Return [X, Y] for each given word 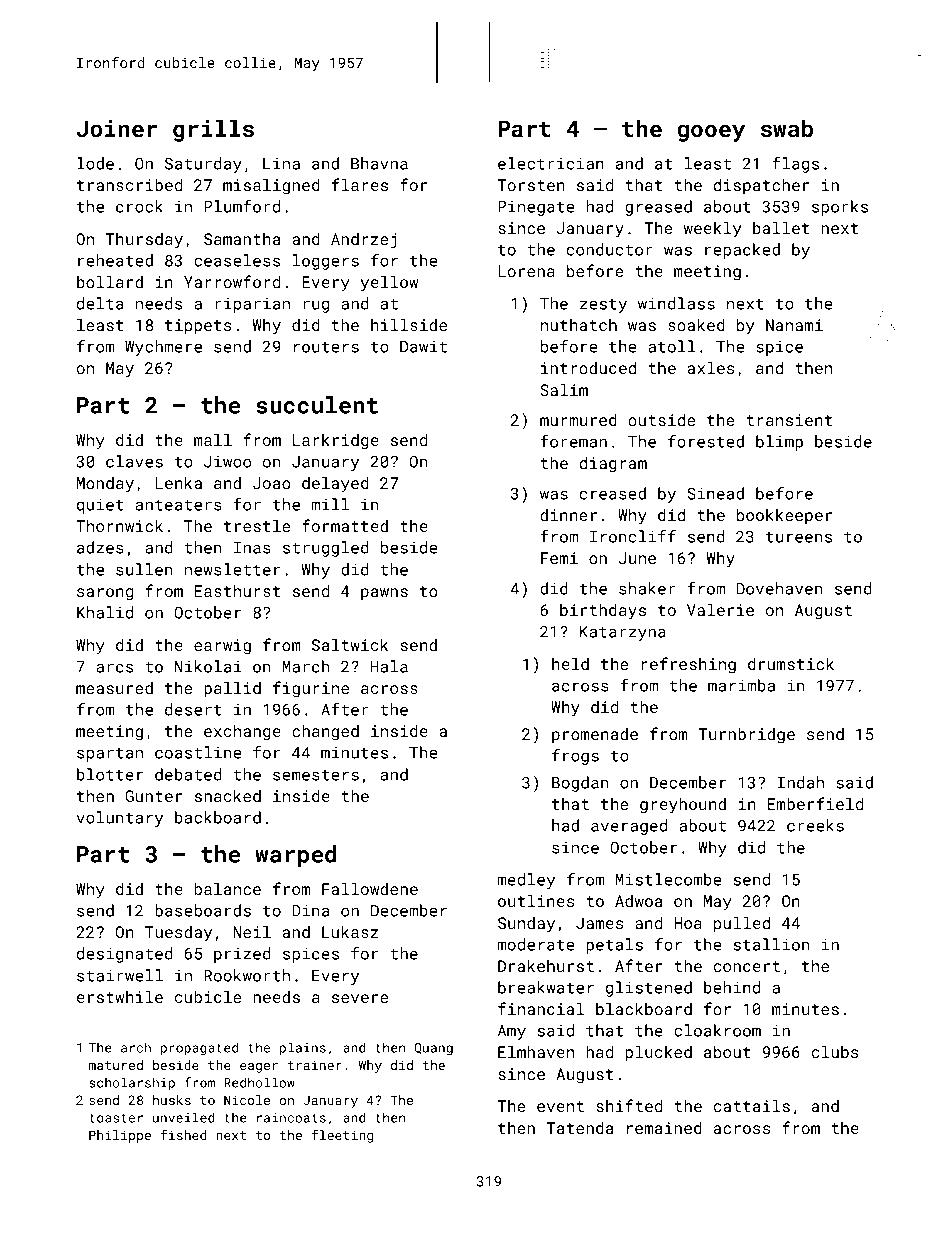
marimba [741, 685]
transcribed [129, 184]
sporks [840, 208]
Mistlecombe [669, 879]
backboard [218, 817]
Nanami [794, 325]
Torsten [530, 185]
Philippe [120, 1136]
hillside [409, 324]
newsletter [232, 569]
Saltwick [350, 644]
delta [100, 303]
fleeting [342, 1136]
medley [526, 881]
